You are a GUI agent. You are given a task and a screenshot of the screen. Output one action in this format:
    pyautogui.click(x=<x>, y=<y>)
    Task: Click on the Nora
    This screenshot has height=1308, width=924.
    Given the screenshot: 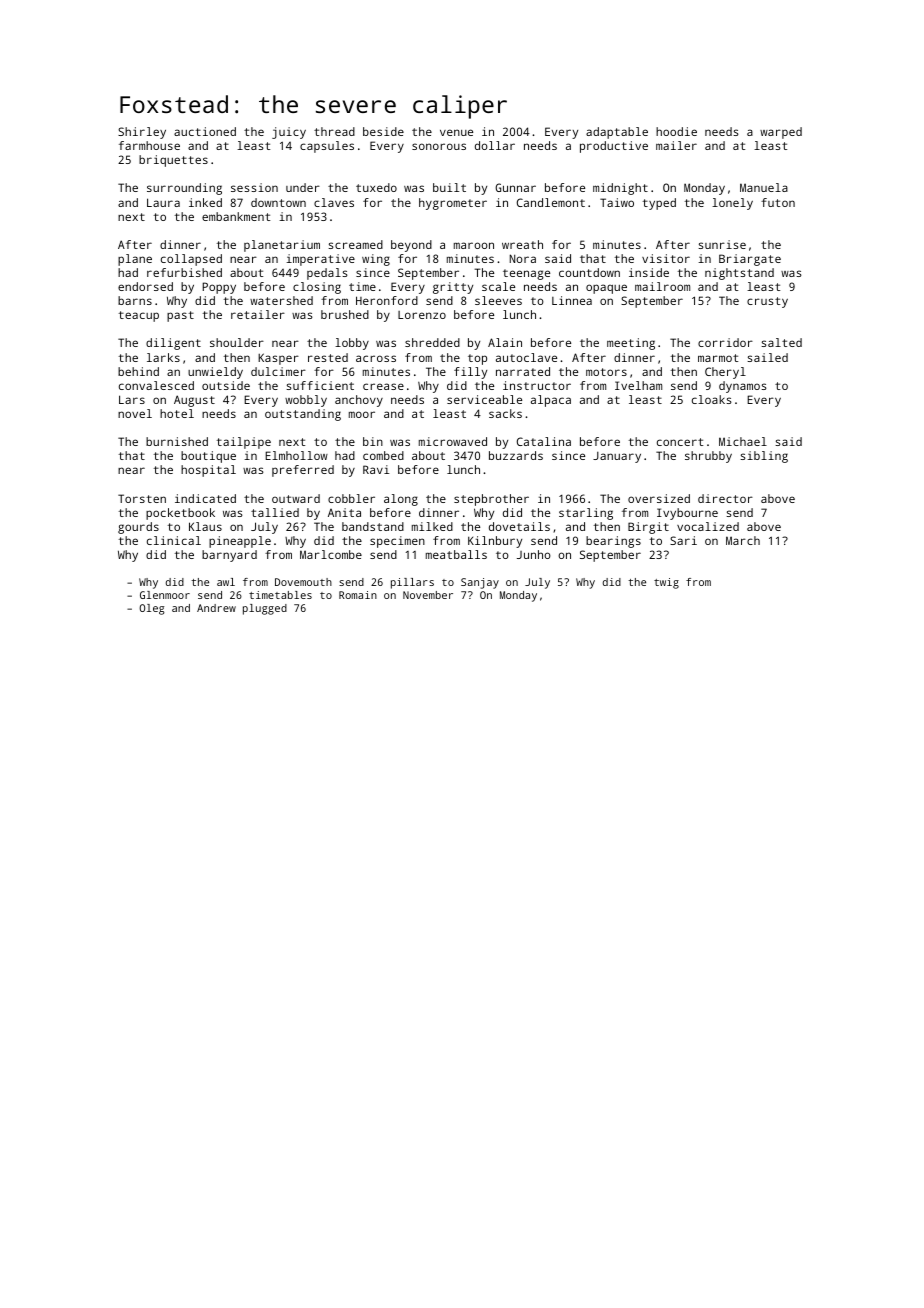 What is the action you would take?
    pyautogui.click(x=523, y=258)
